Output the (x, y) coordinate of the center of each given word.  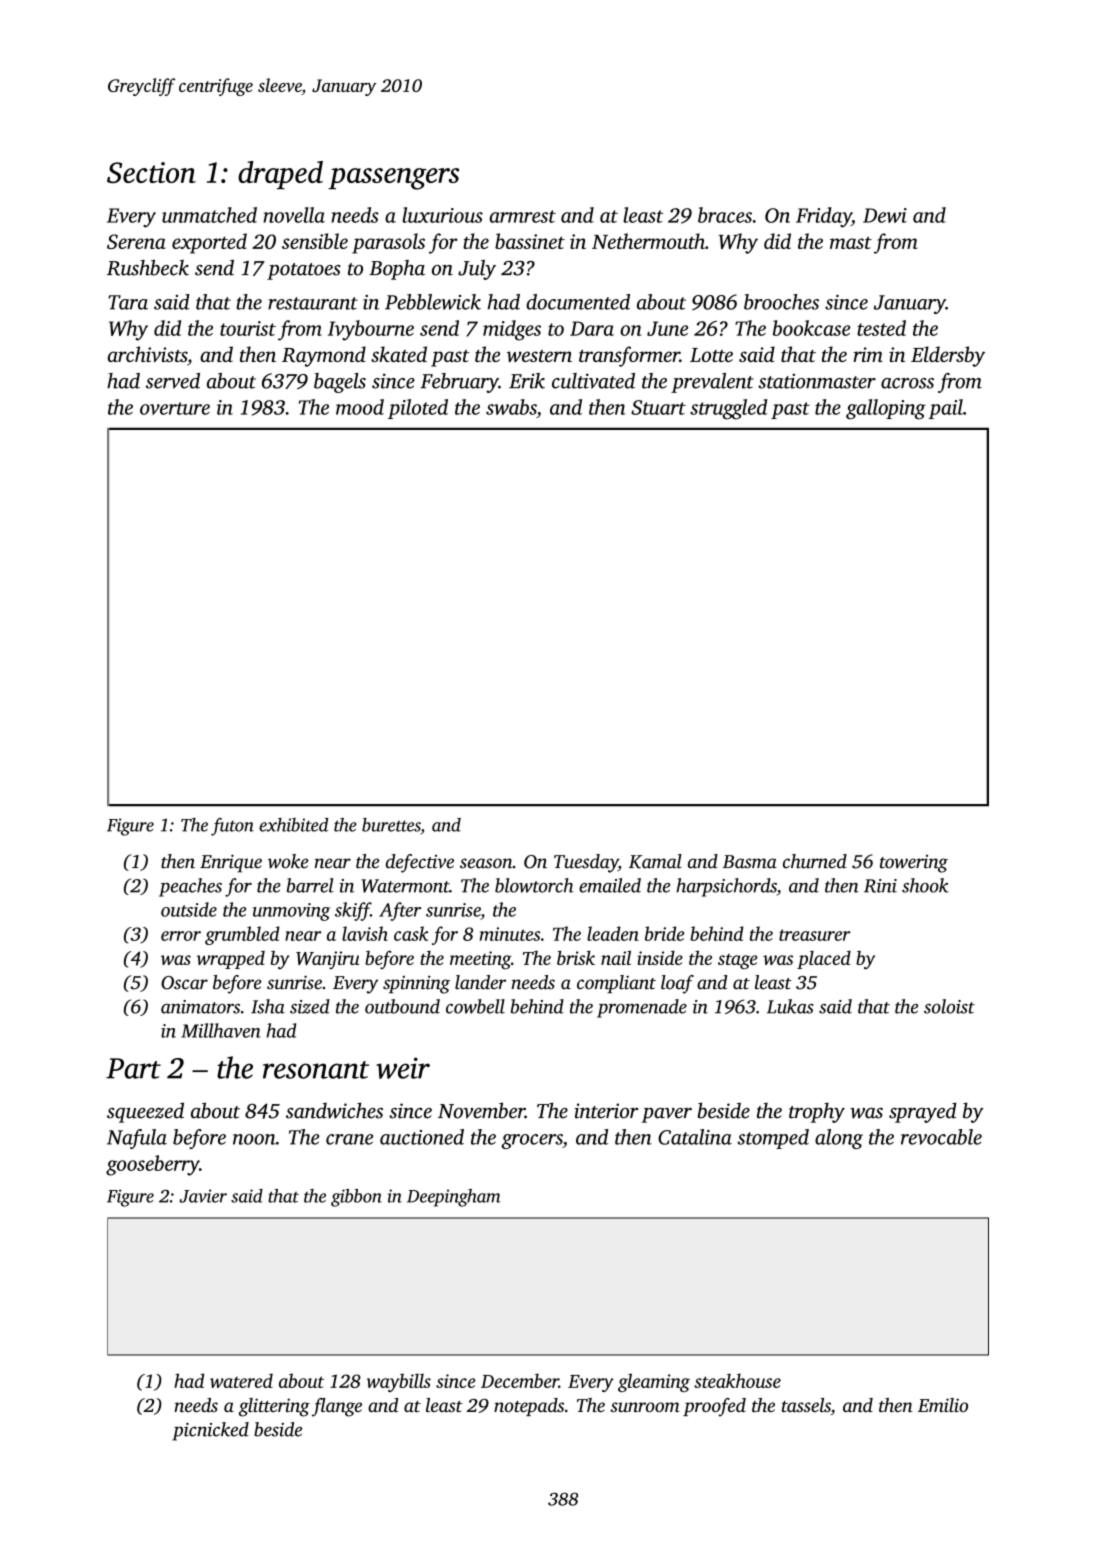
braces (725, 215)
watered (241, 1380)
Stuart (658, 407)
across (907, 383)
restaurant (313, 303)
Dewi (885, 215)
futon (232, 827)
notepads (529, 1407)
